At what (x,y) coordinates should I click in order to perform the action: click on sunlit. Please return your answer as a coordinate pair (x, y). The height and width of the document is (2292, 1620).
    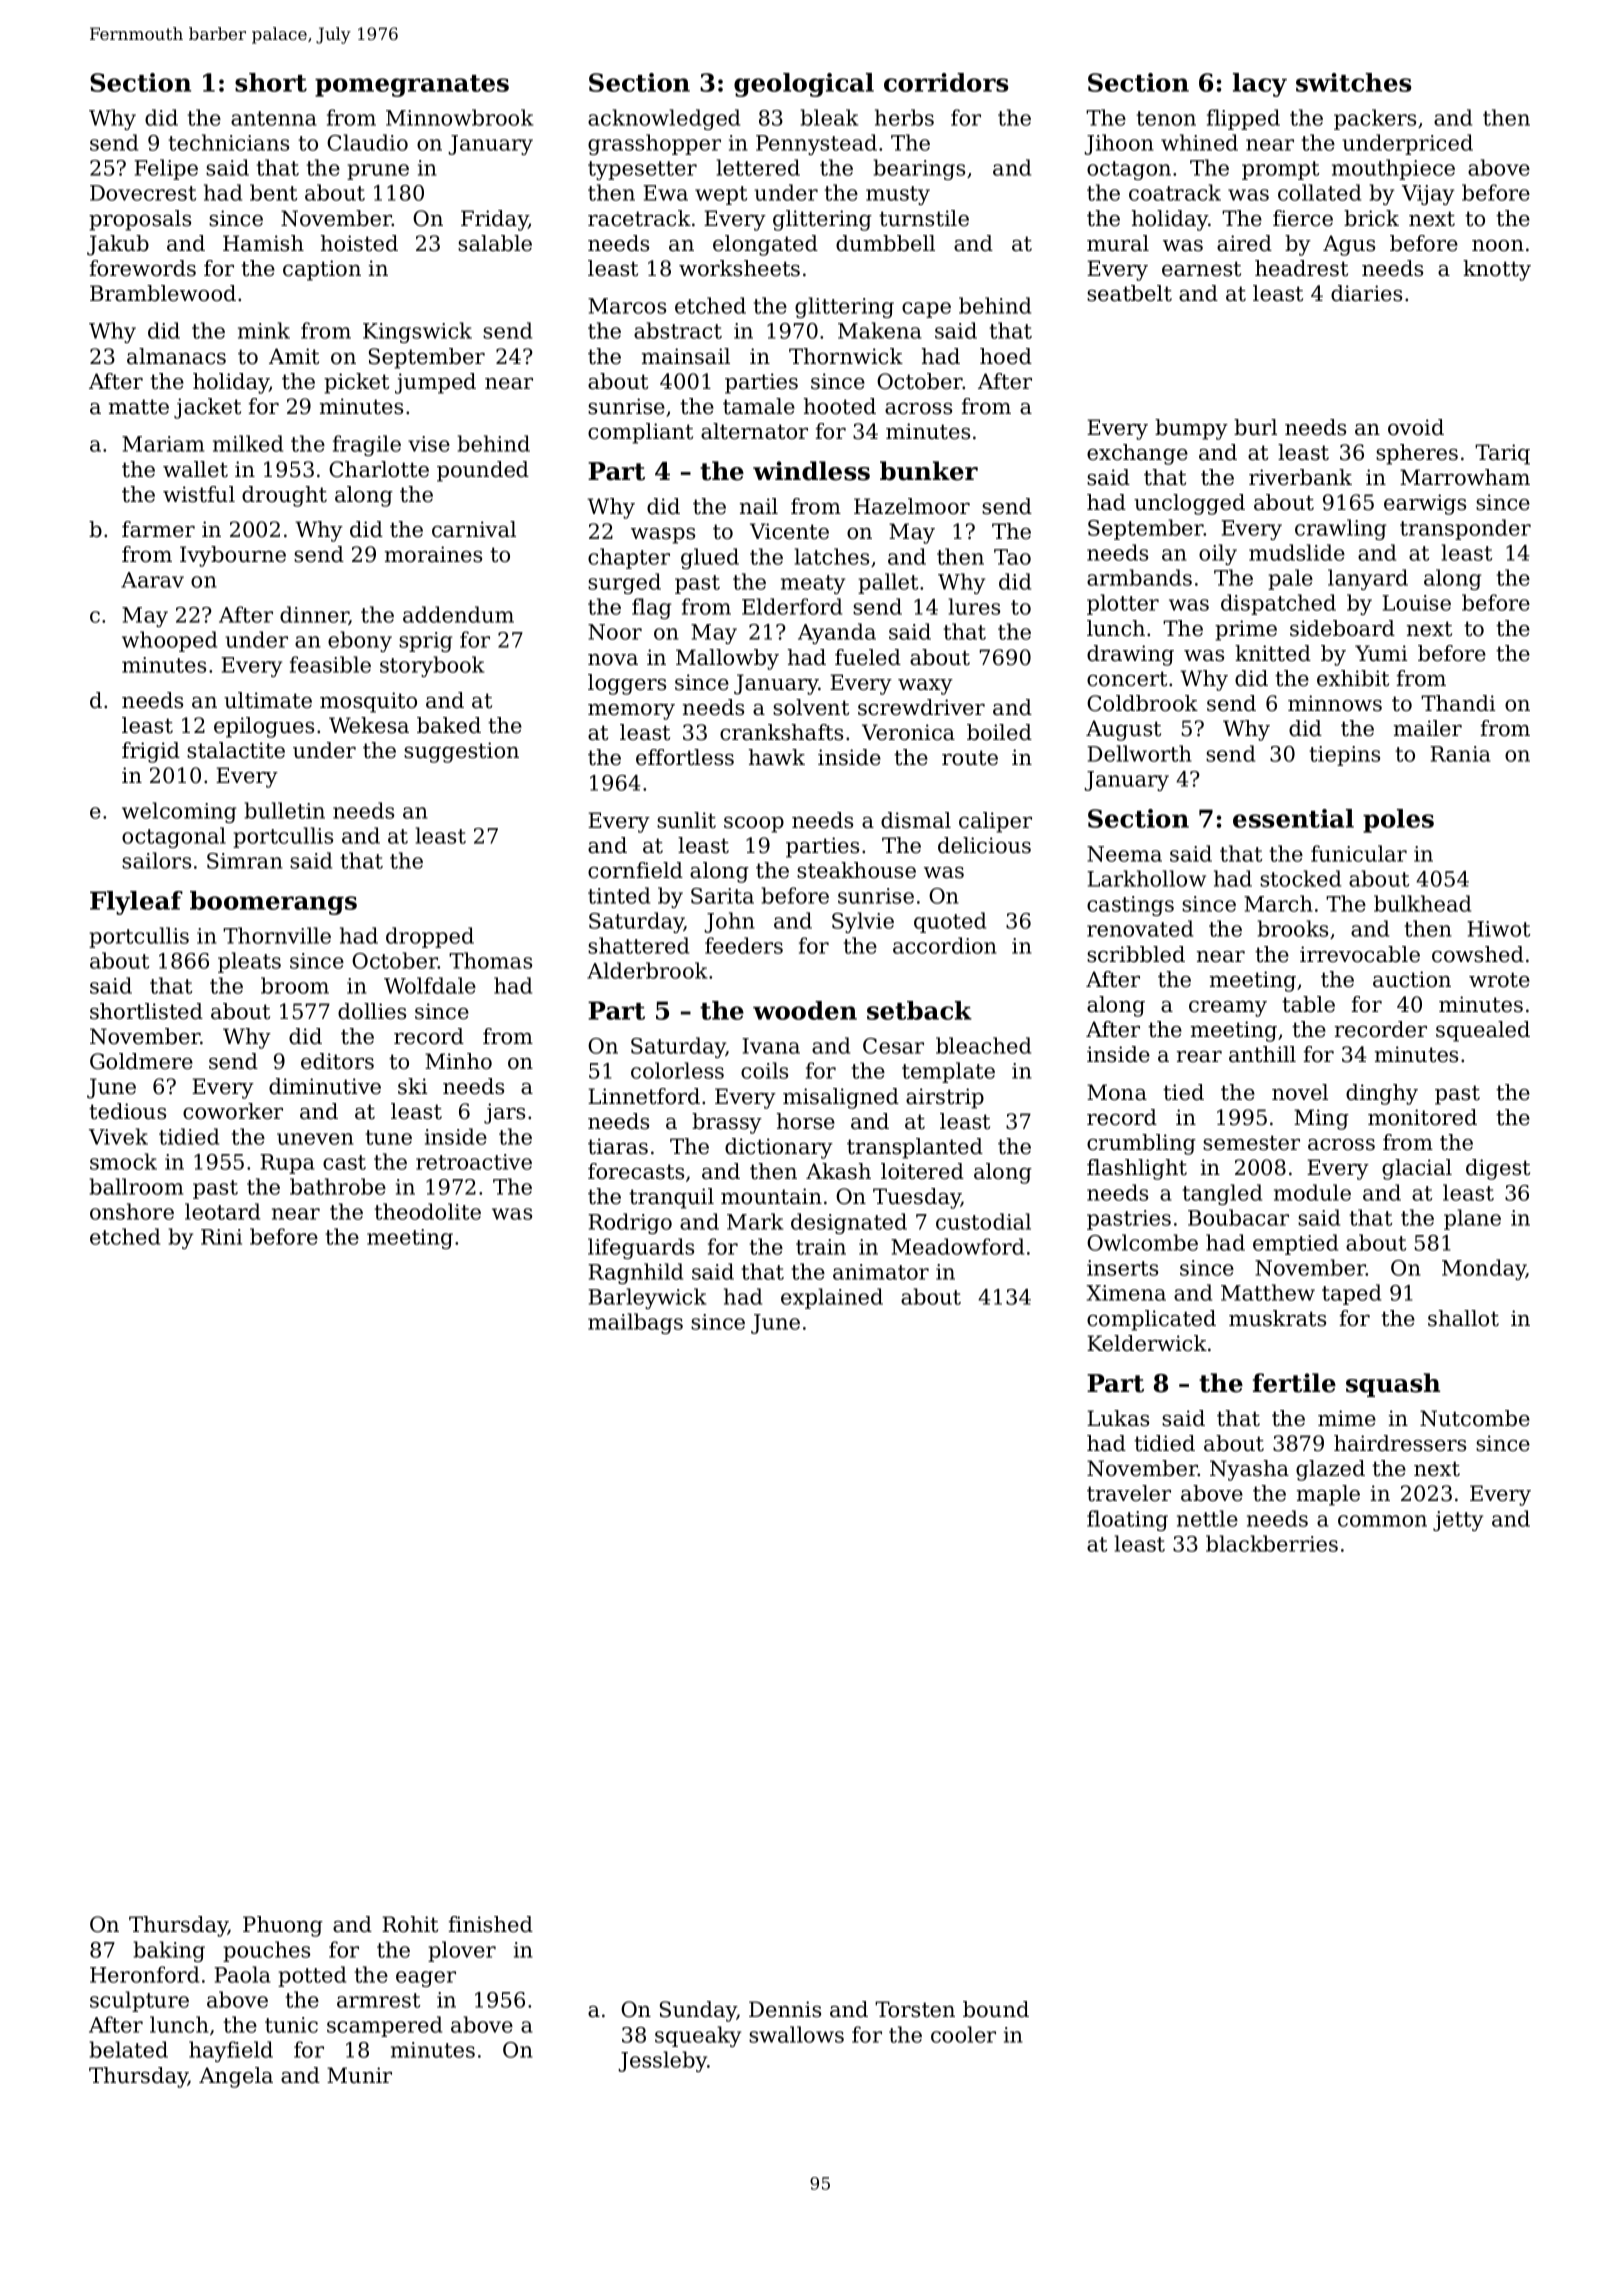
    Looking at the image, I should click on (686, 820).
